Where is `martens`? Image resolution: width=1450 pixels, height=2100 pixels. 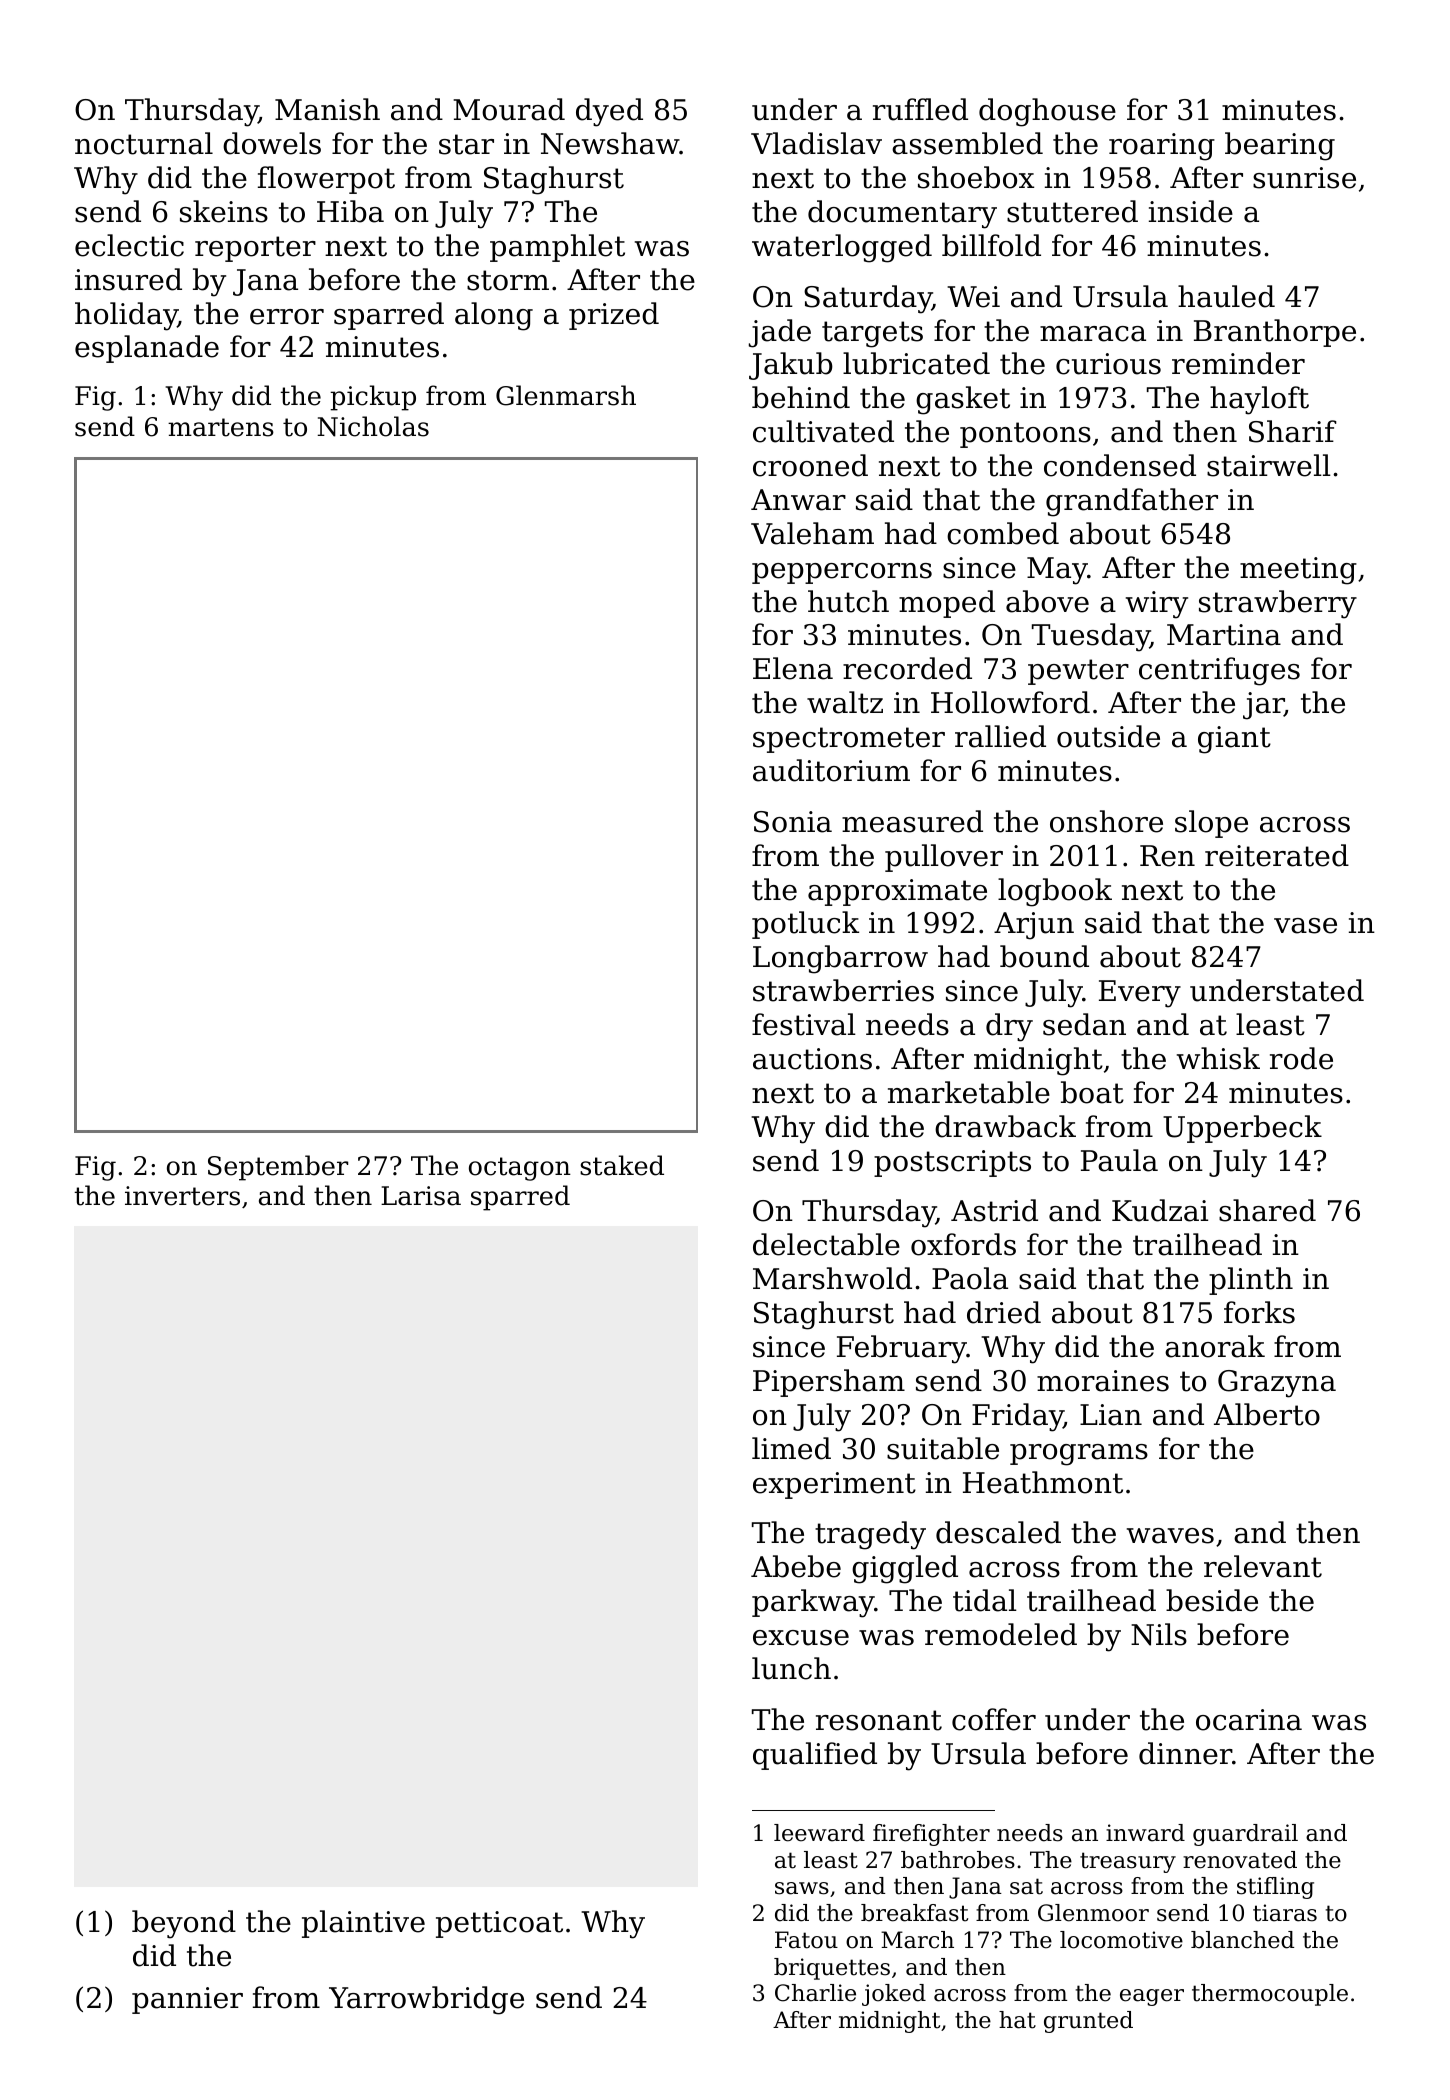
martens is located at coordinates (221, 427).
